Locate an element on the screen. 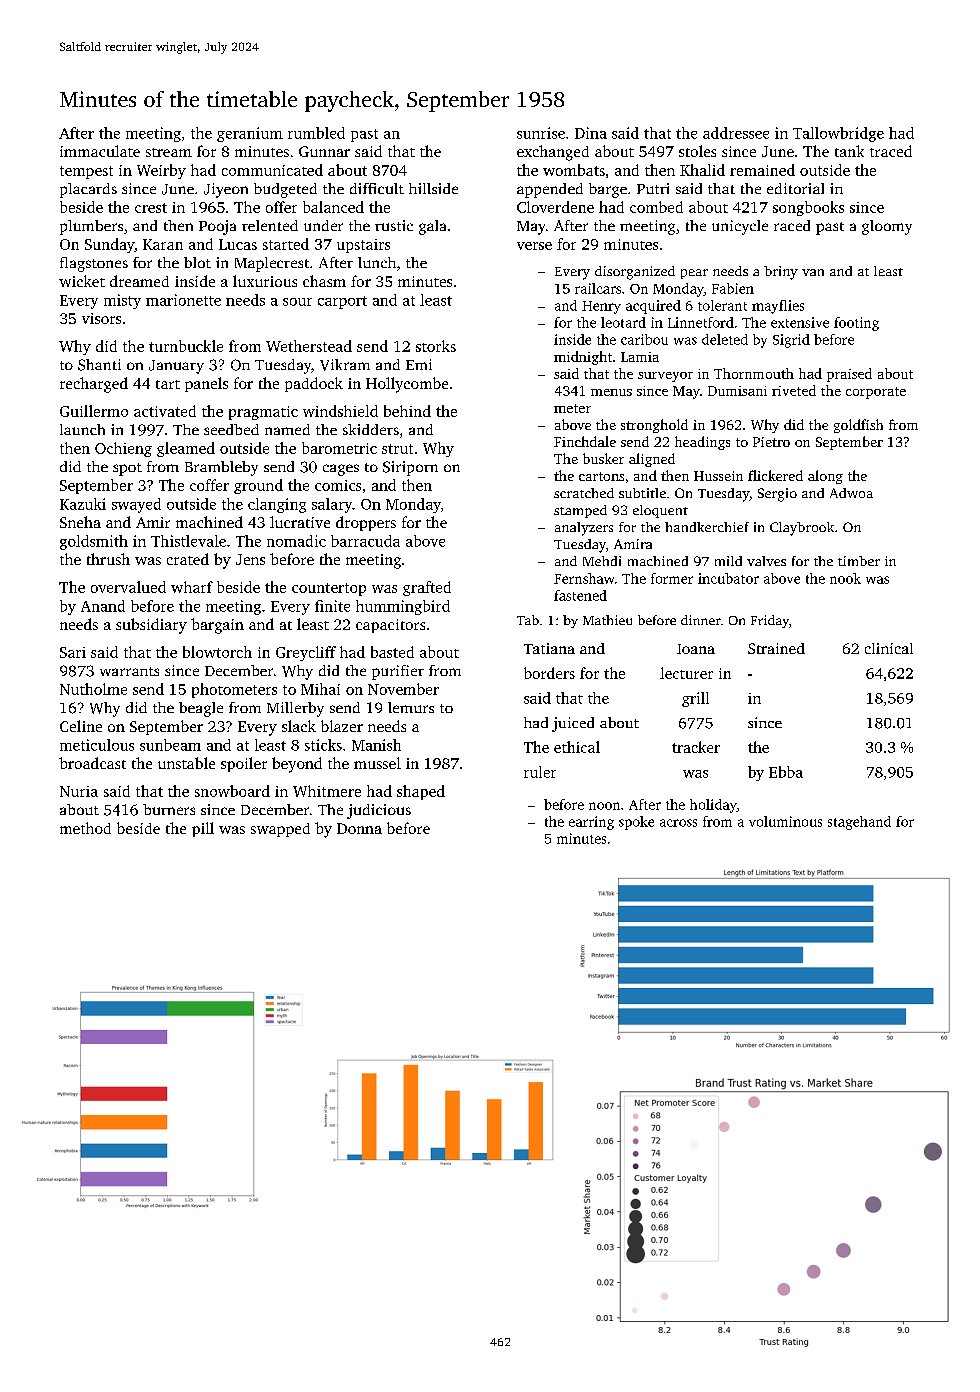 The image size is (980, 1392). stream is located at coordinates (169, 152).
